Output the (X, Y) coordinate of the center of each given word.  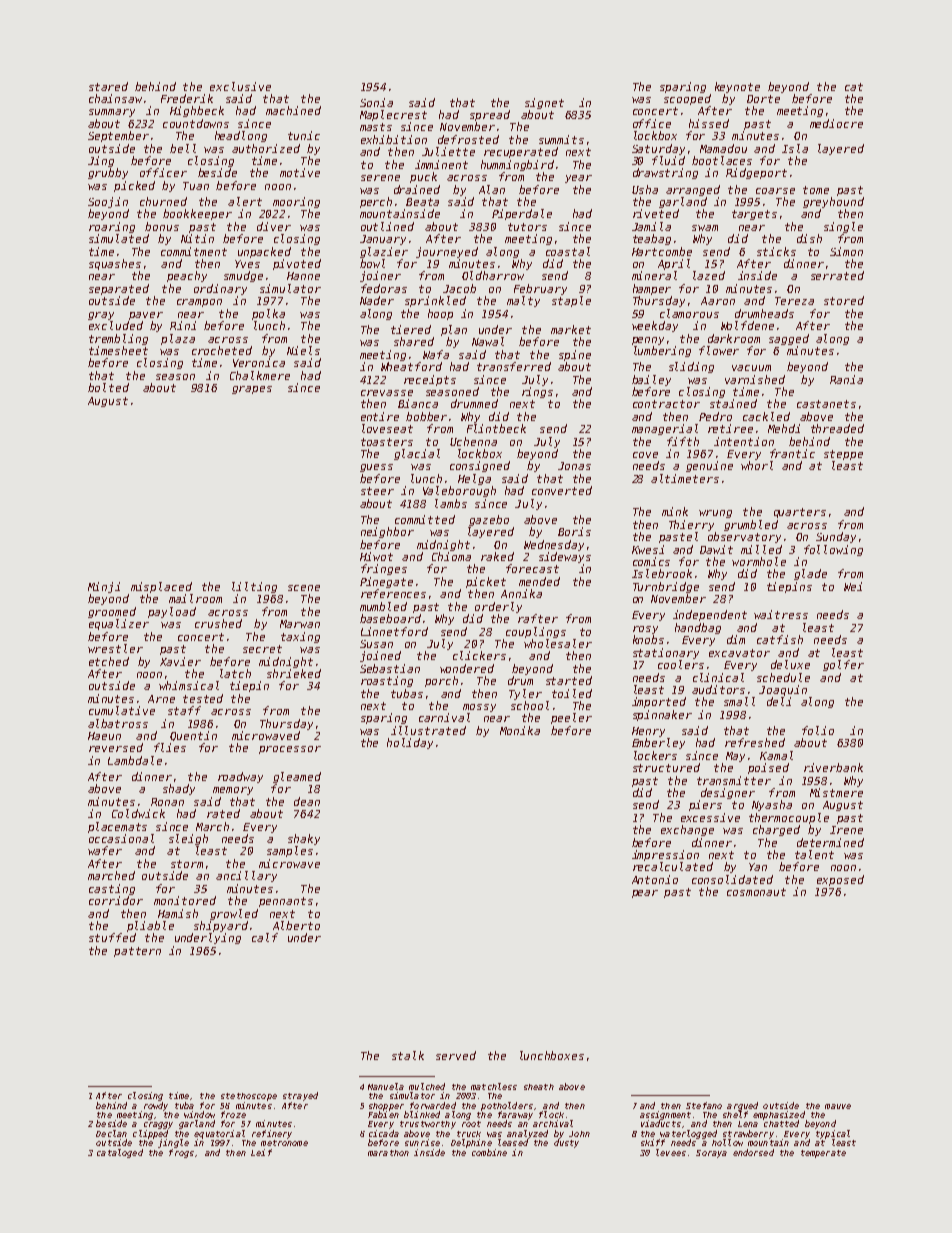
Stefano (704, 1105)
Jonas (574, 466)
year (578, 179)
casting (112, 889)
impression (665, 855)
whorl (757, 465)
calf (265, 937)
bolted (108, 387)
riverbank (833, 767)
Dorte (763, 99)
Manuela (386, 1086)
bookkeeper (197, 214)
